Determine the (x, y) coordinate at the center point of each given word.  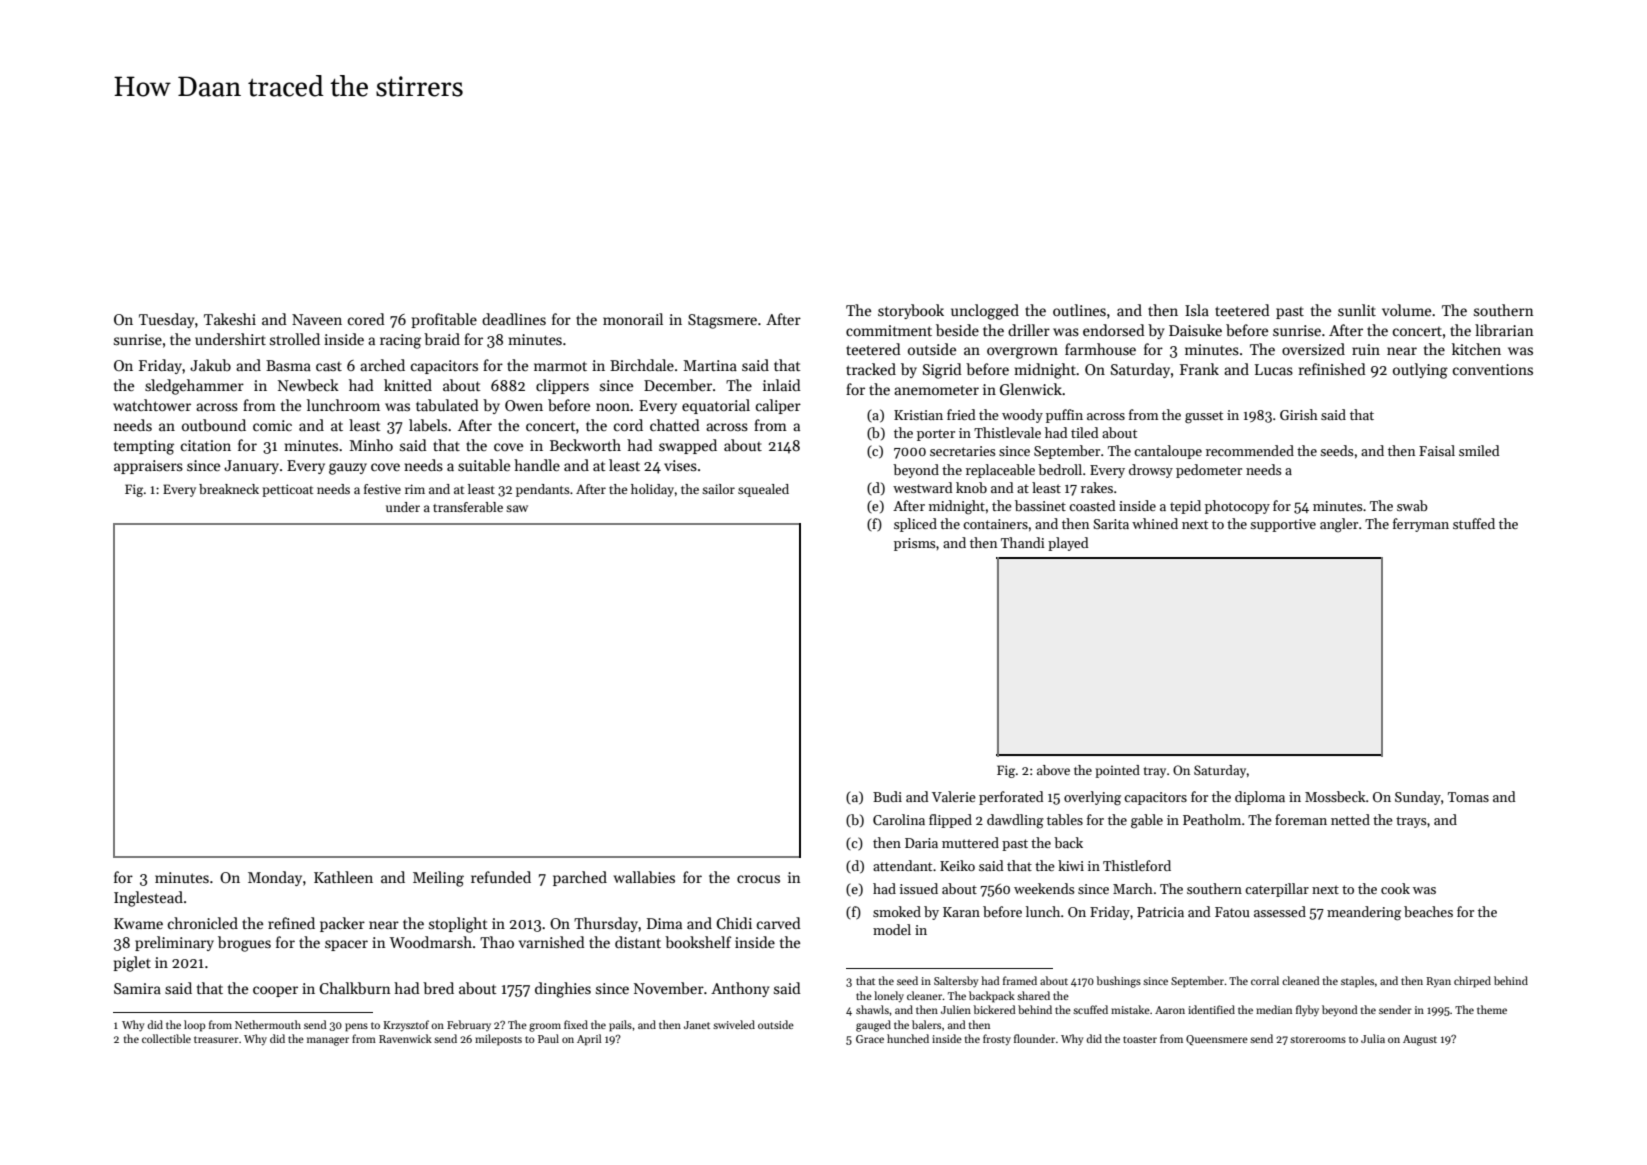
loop (194, 1026)
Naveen (317, 319)
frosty (997, 1040)
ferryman (1421, 525)
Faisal (1437, 450)
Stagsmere (722, 321)
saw (517, 508)
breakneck (229, 489)
